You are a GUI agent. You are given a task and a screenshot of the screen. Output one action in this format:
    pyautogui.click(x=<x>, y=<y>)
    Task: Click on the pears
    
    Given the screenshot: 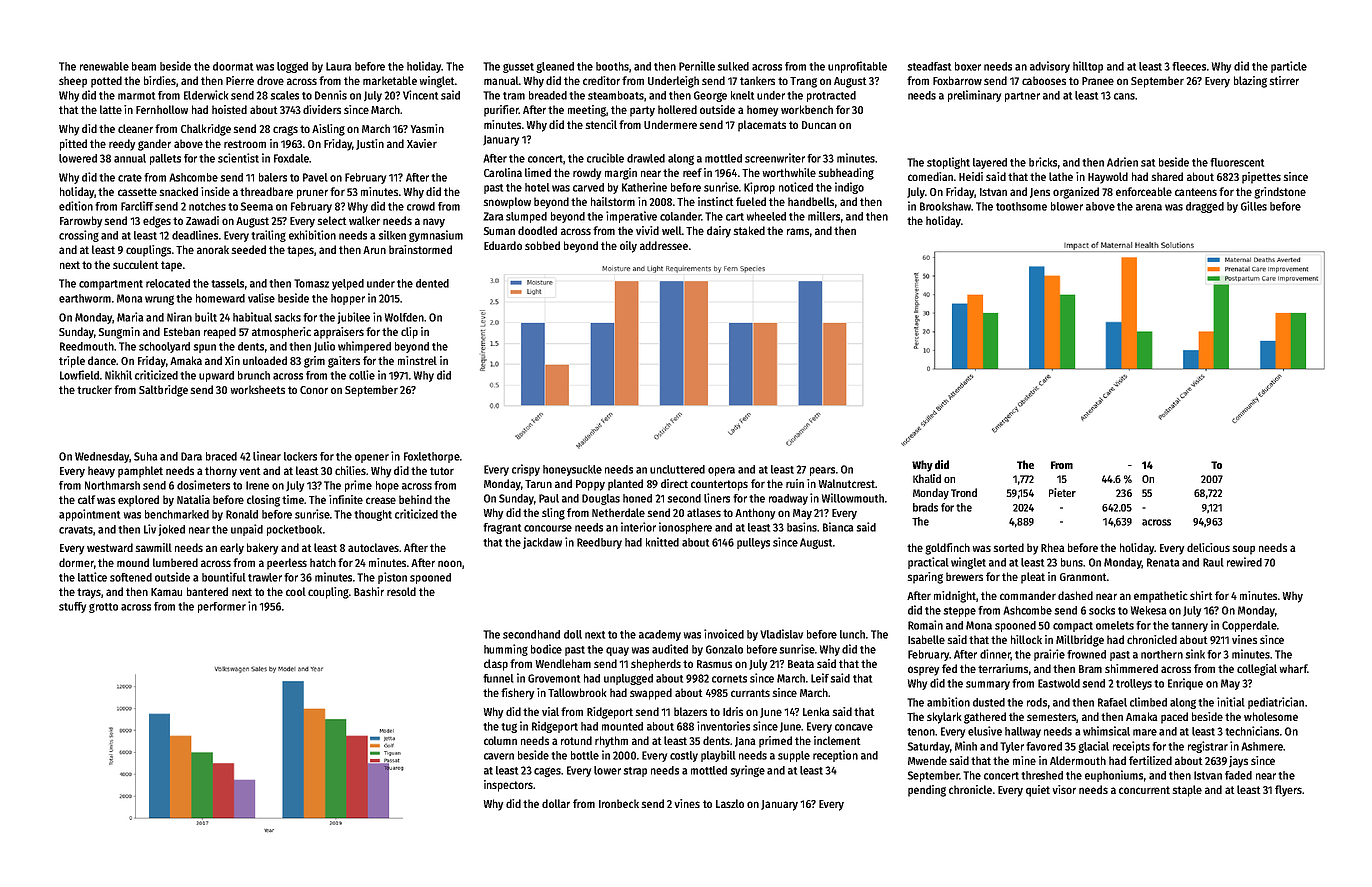 What is the action you would take?
    pyautogui.click(x=822, y=471)
